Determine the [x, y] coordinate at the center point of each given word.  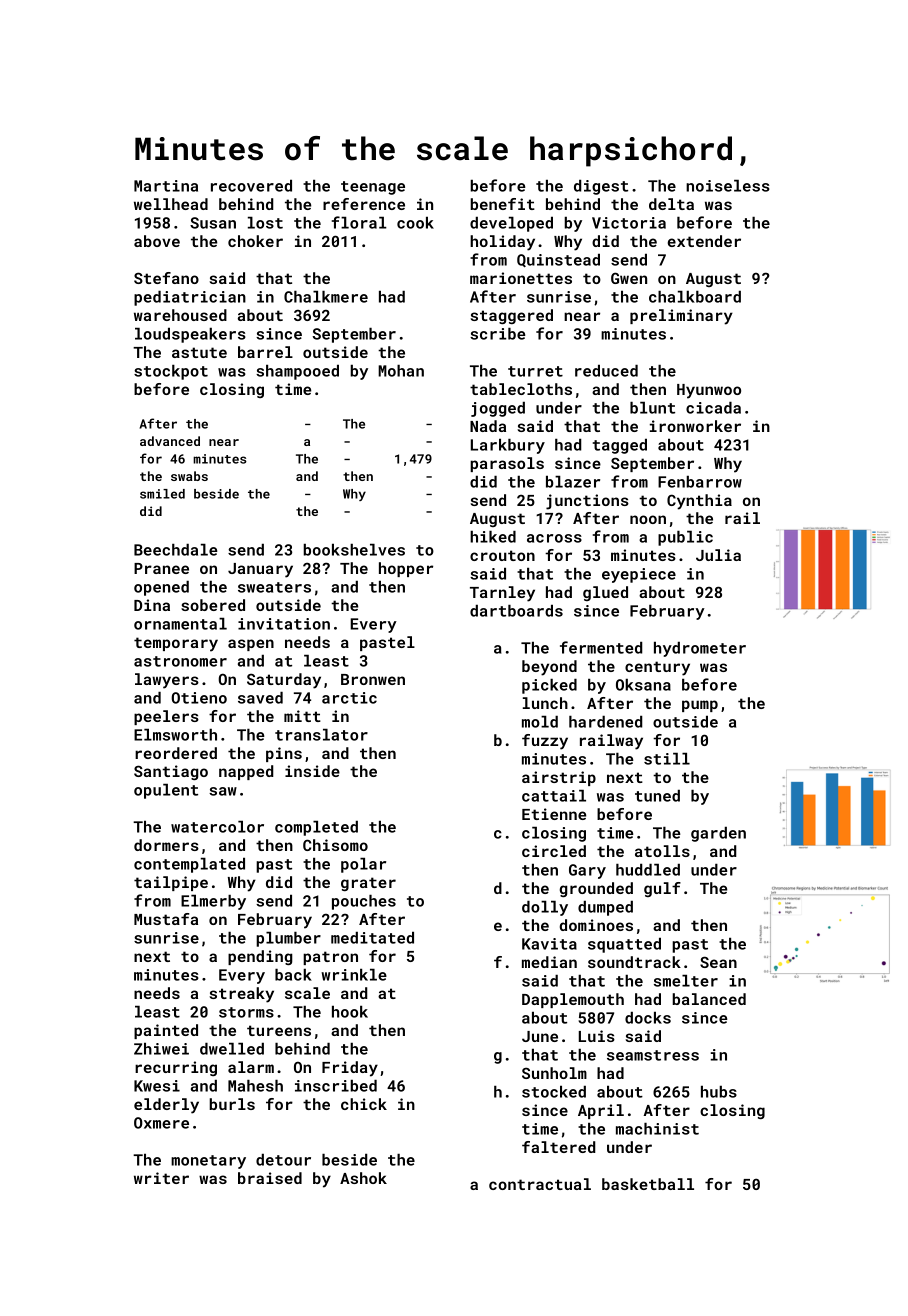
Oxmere [161, 1123]
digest [601, 187]
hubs [719, 1092]
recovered [251, 186]
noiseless [728, 186]
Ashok [363, 1178]
